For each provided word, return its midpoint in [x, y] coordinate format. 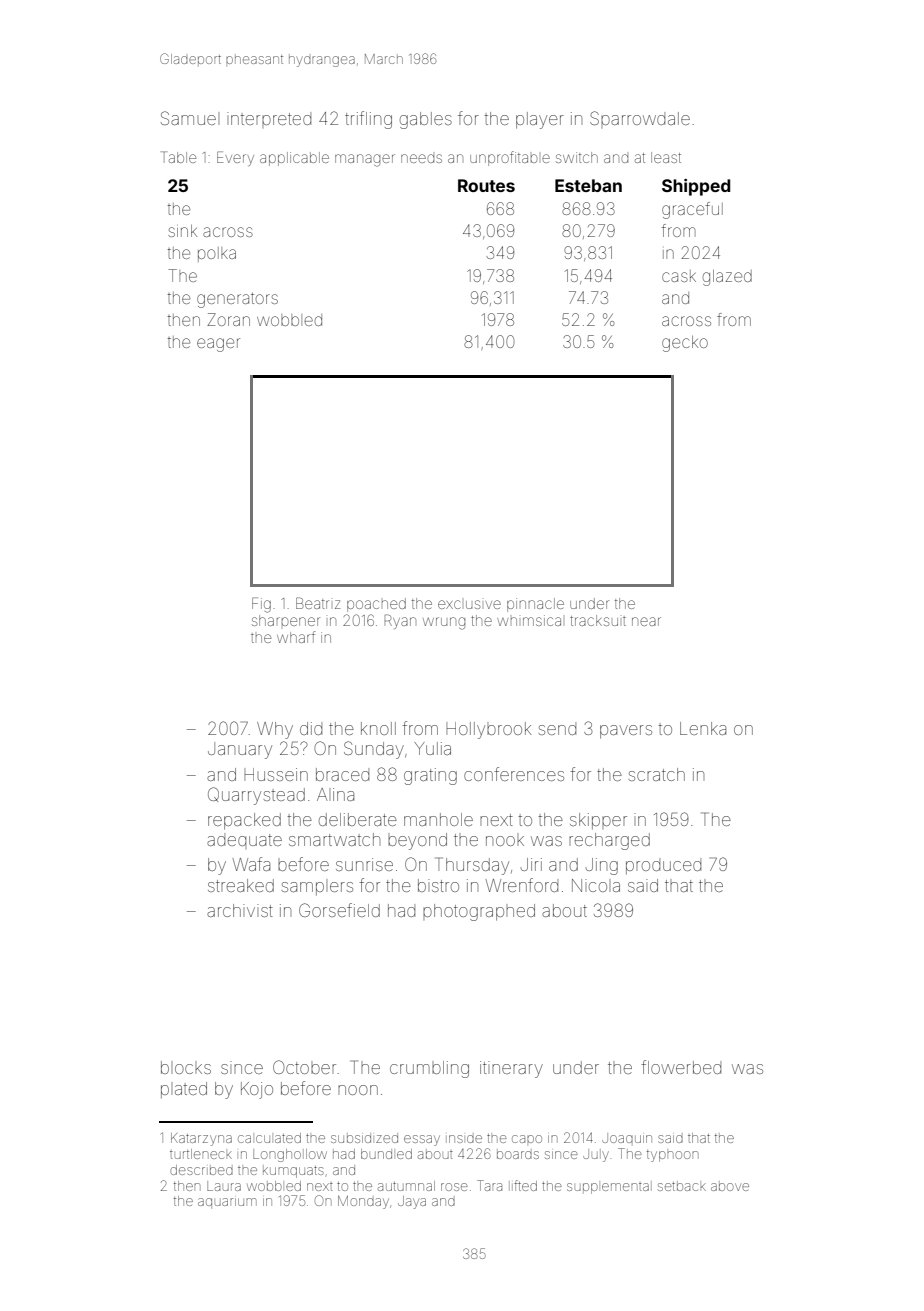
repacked [244, 821]
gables [426, 120]
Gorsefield [339, 910]
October [304, 1067]
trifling [368, 120]
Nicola [596, 885]
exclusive [469, 604]
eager [218, 345]
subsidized [364, 1138]
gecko [685, 344]
